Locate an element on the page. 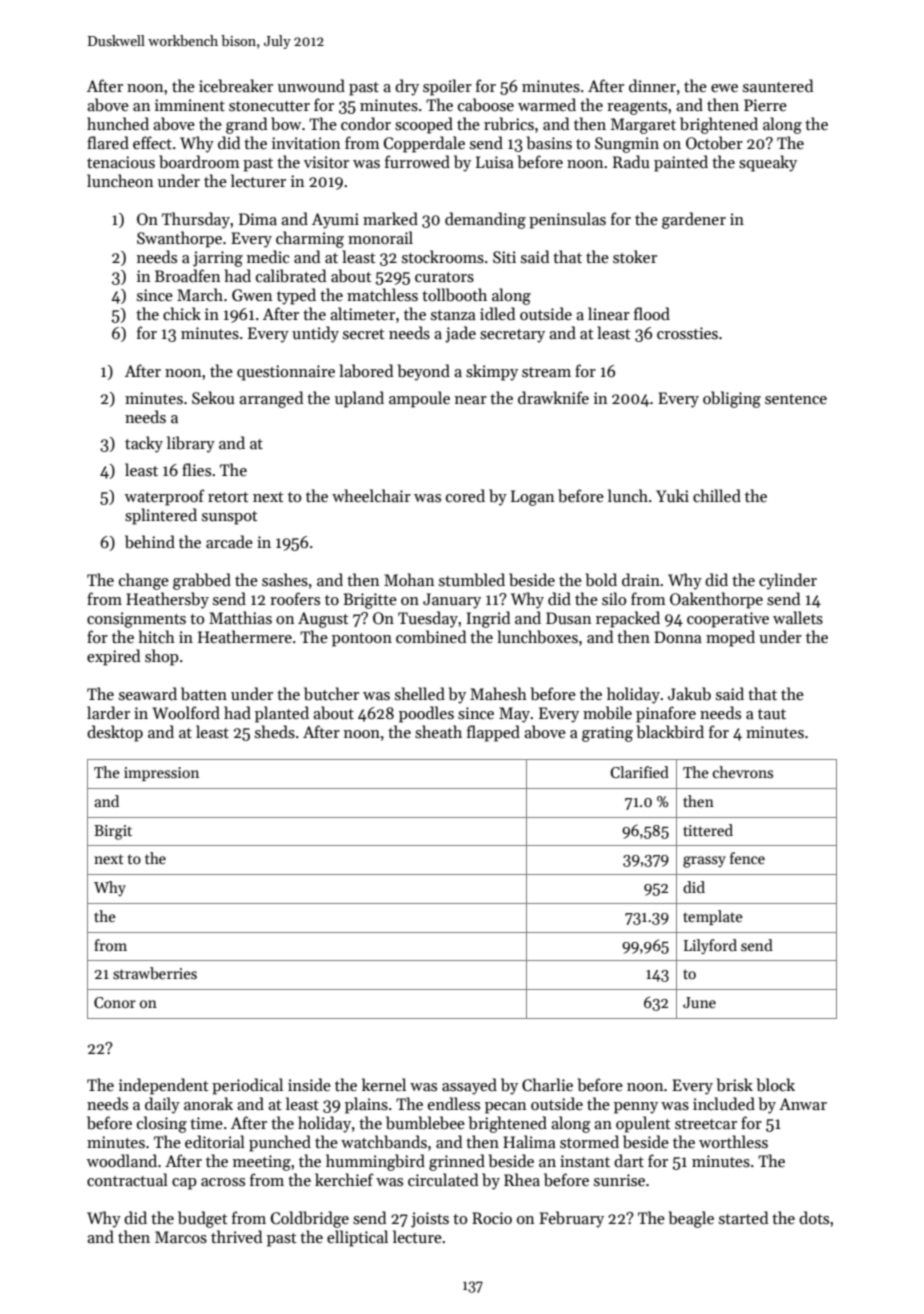 This document has height=1314, width=924. Matthias is located at coordinates (240, 617).
